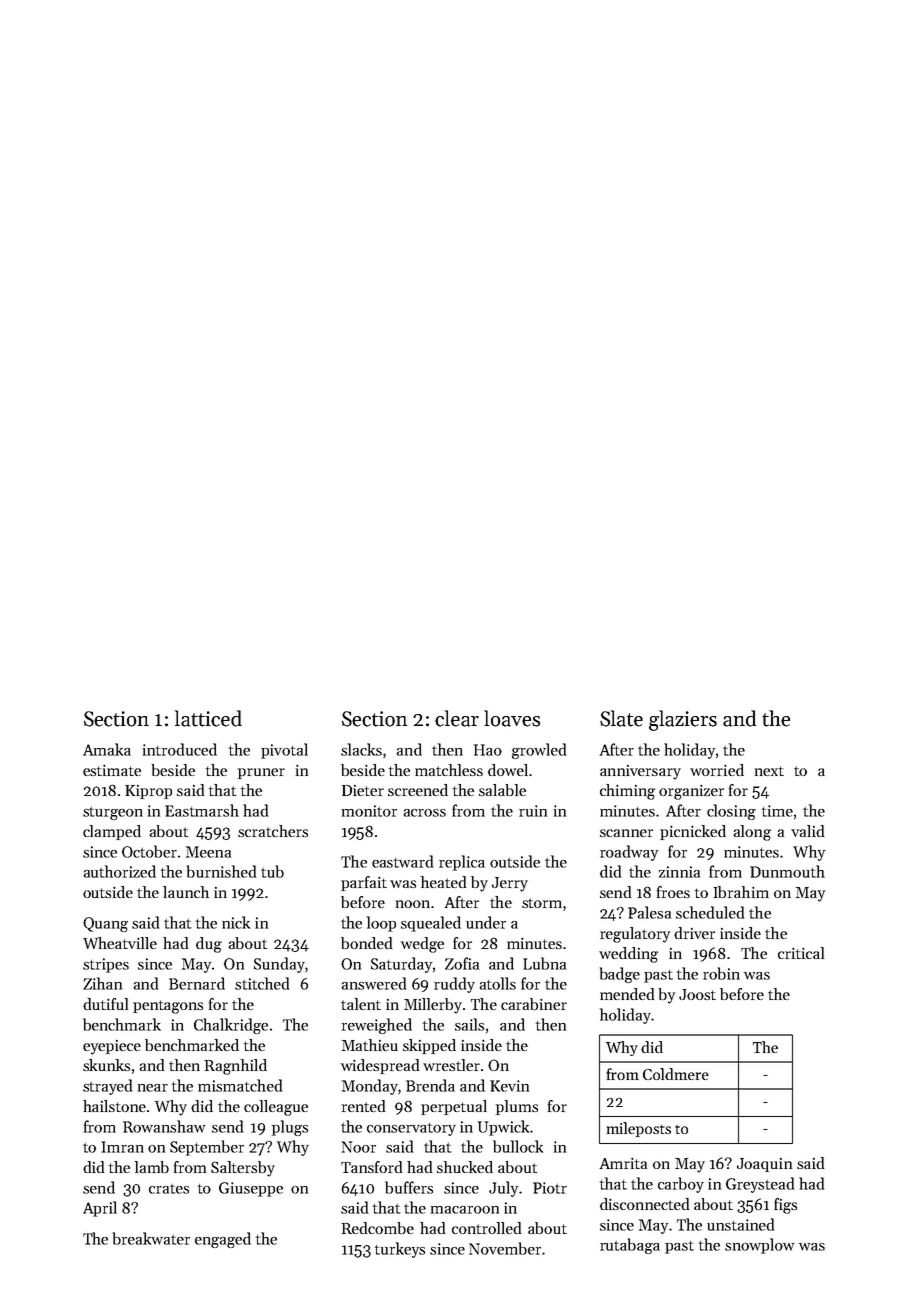 The image size is (908, 1316). What do you see at coordinates (251, 1189) in the screenshot?
I see `Giuseppe` at bounding box center [251, 1189].
